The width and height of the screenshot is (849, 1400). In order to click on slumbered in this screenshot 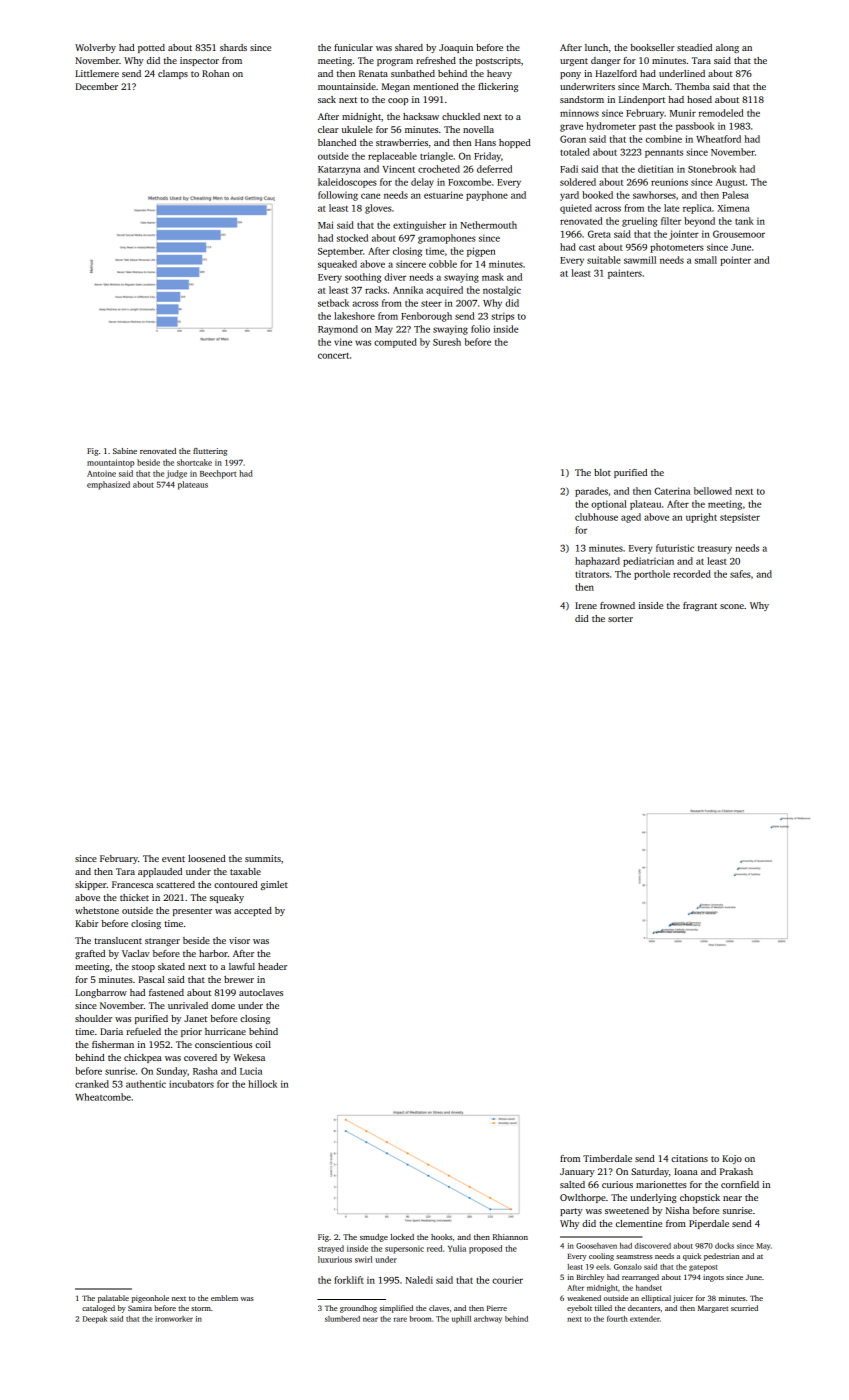, I will do `click(342, 1319)`.
